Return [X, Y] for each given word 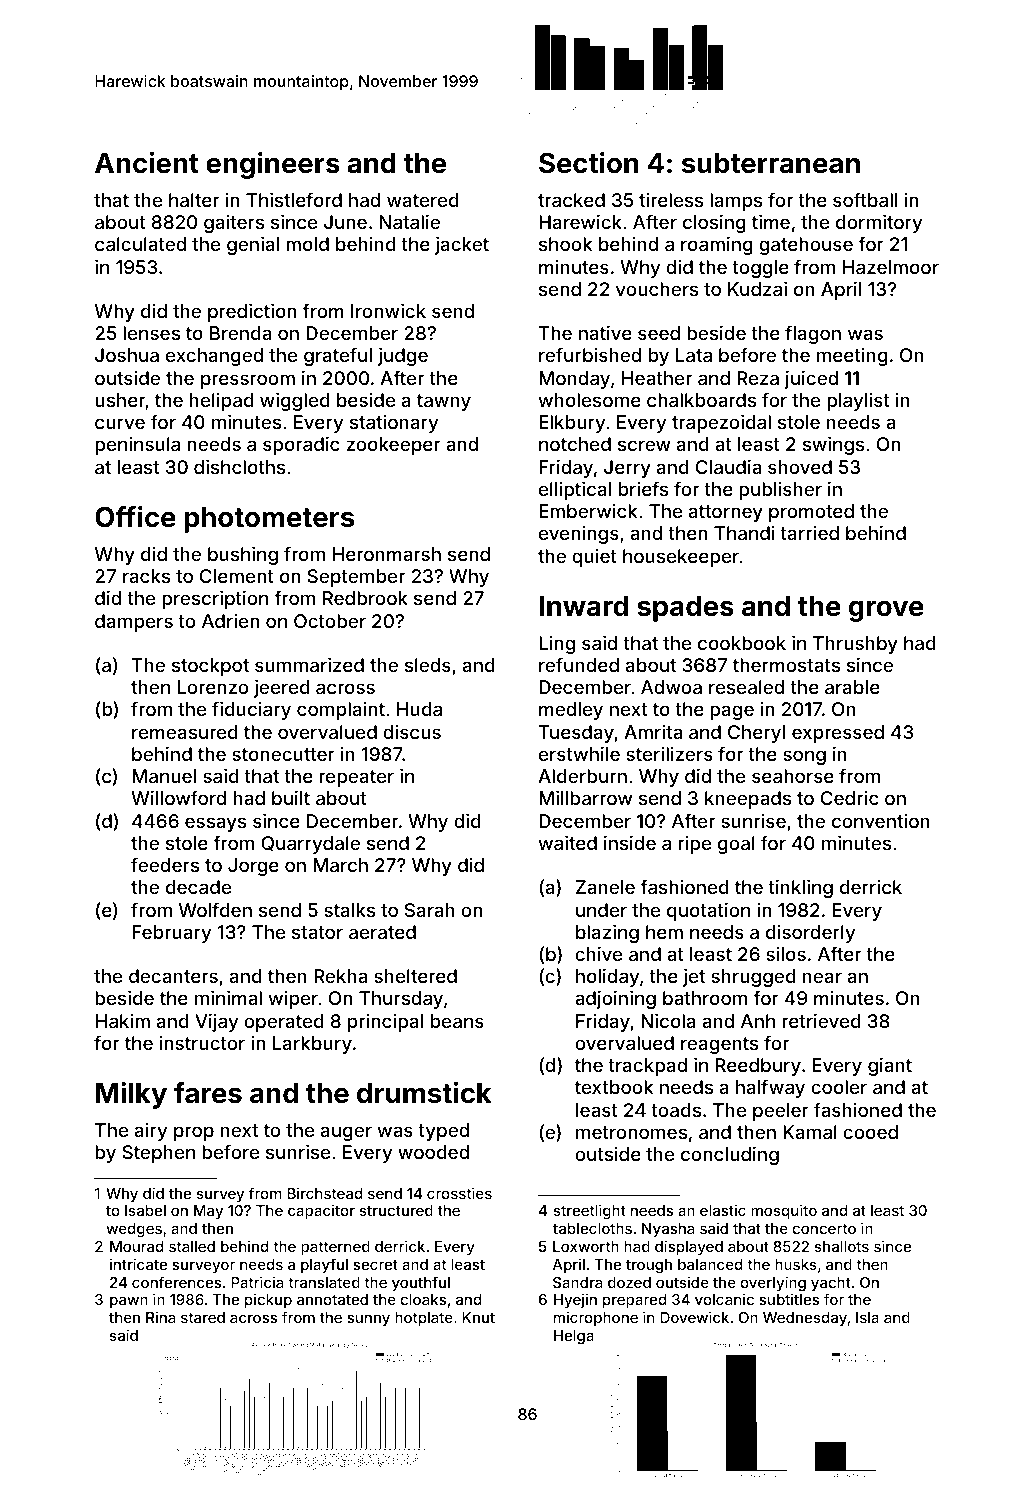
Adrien [230, 621]
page [732, 712]
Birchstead [324, 1193]
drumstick [424, 1093]
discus [412, 732]
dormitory [879, 224]
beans [457, 1021]
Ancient [147, 163]
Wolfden [215, 909]
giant [890, 1067]
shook [565, 244]
